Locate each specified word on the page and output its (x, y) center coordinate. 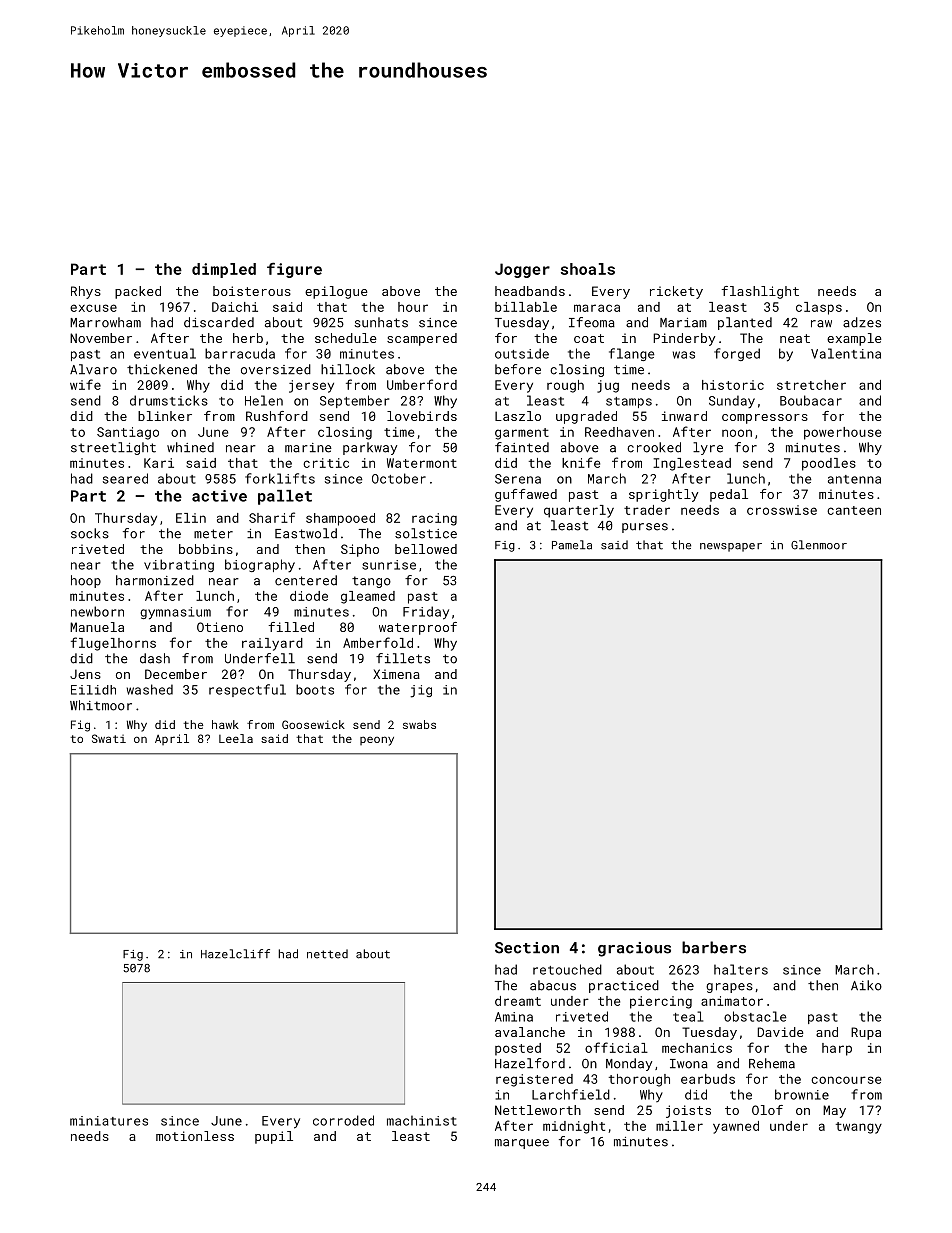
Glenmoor (819, 545)
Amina (514, 1017)
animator (732, 1001)
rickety (676, 292)
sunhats (381, 322)
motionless (195, 1136)
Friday (426, 613)
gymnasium (175, 613)
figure (294, 270)
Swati (109, 738)
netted (327, 954)
